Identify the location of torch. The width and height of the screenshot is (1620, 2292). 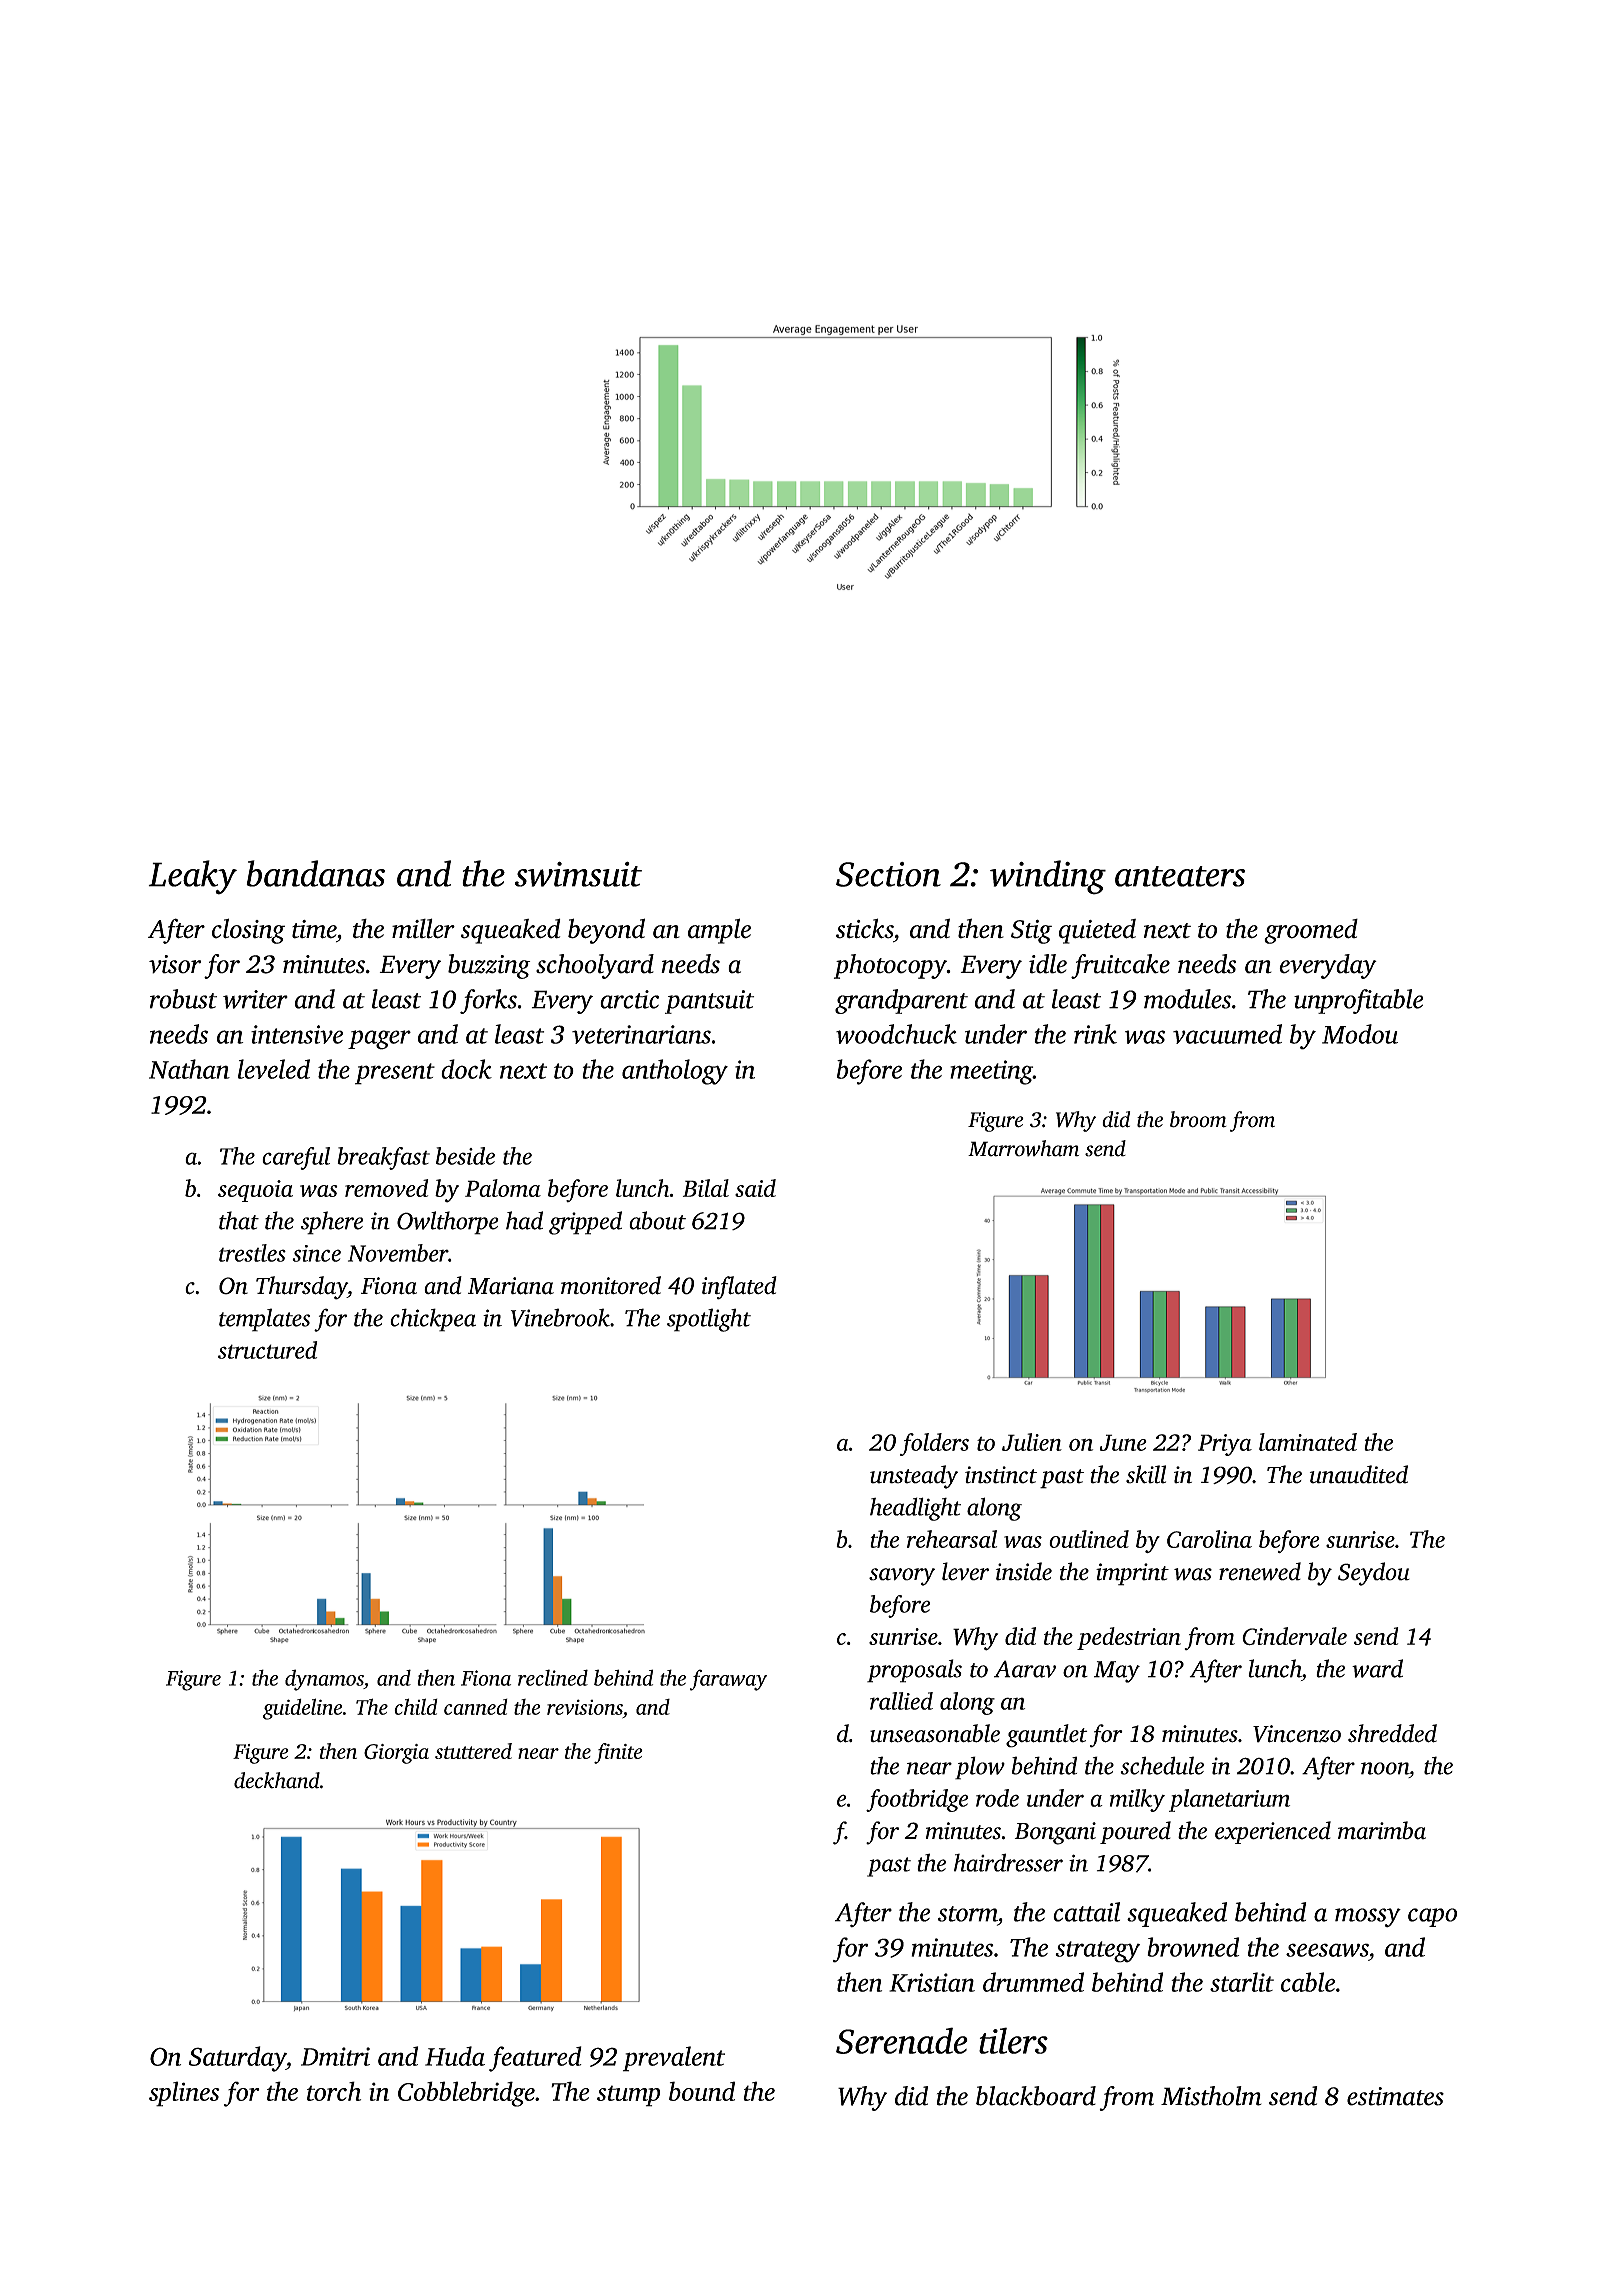
(334, 2091).
